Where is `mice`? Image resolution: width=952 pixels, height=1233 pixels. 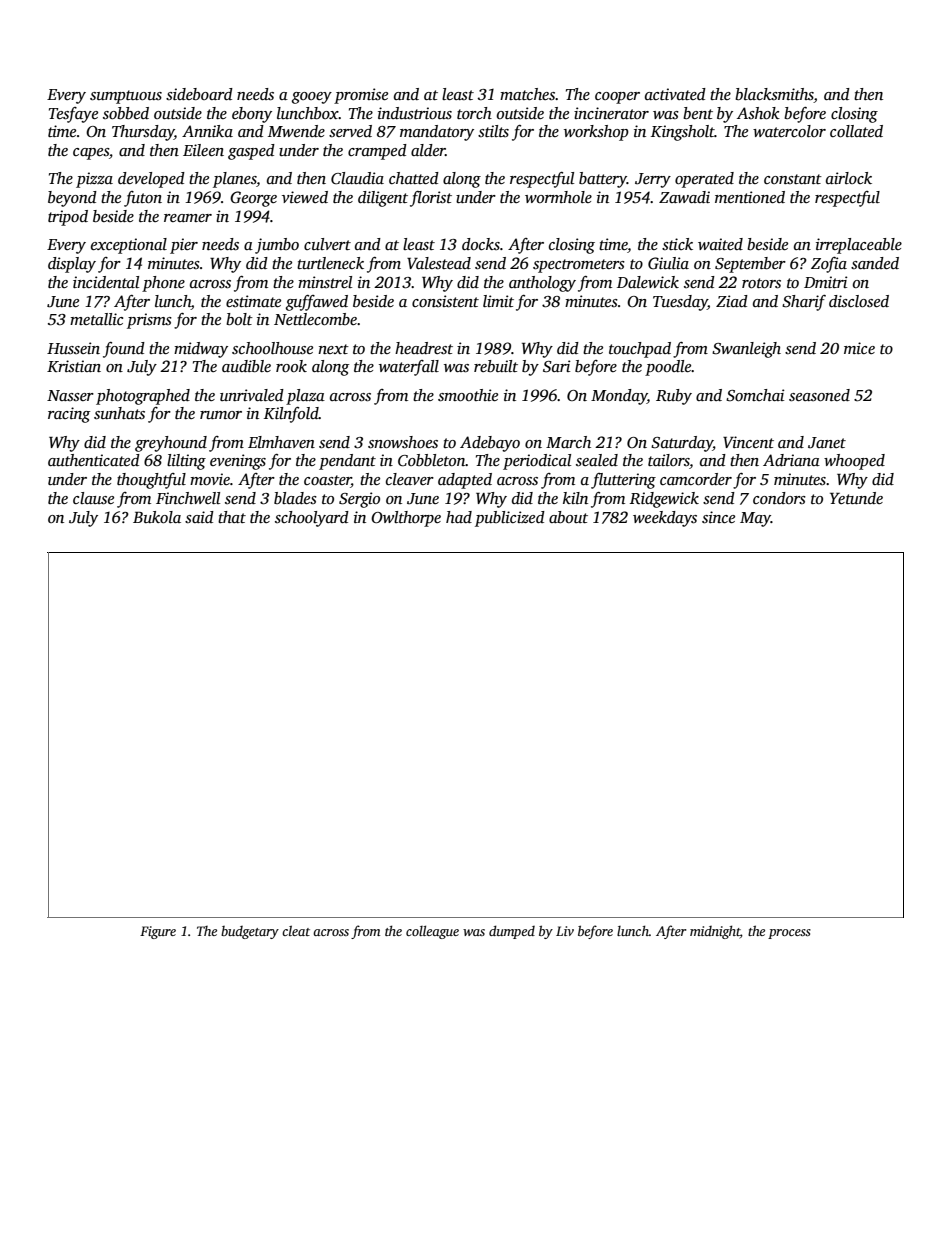
mice is located at coordinates (859, 348).
